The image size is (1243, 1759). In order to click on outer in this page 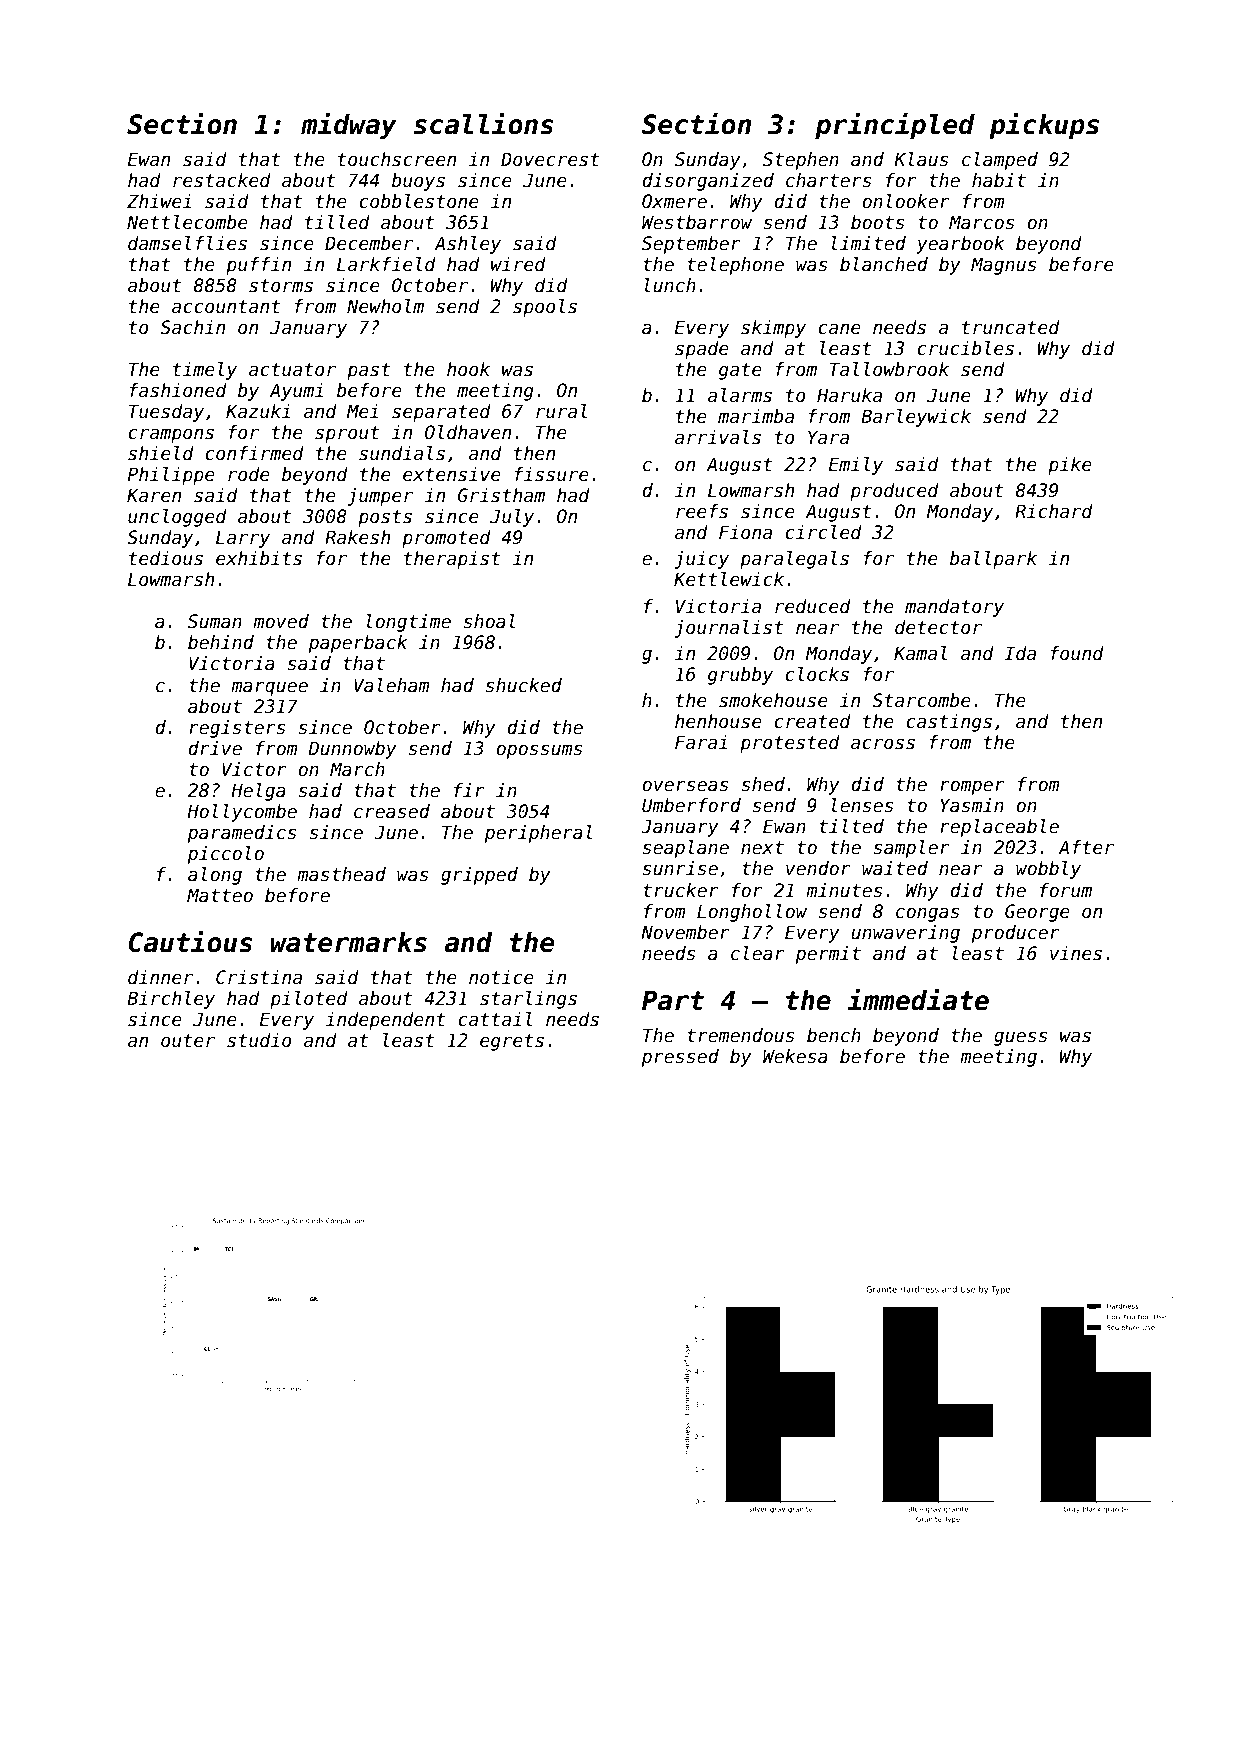, I will do `click(188, 1041)`.
